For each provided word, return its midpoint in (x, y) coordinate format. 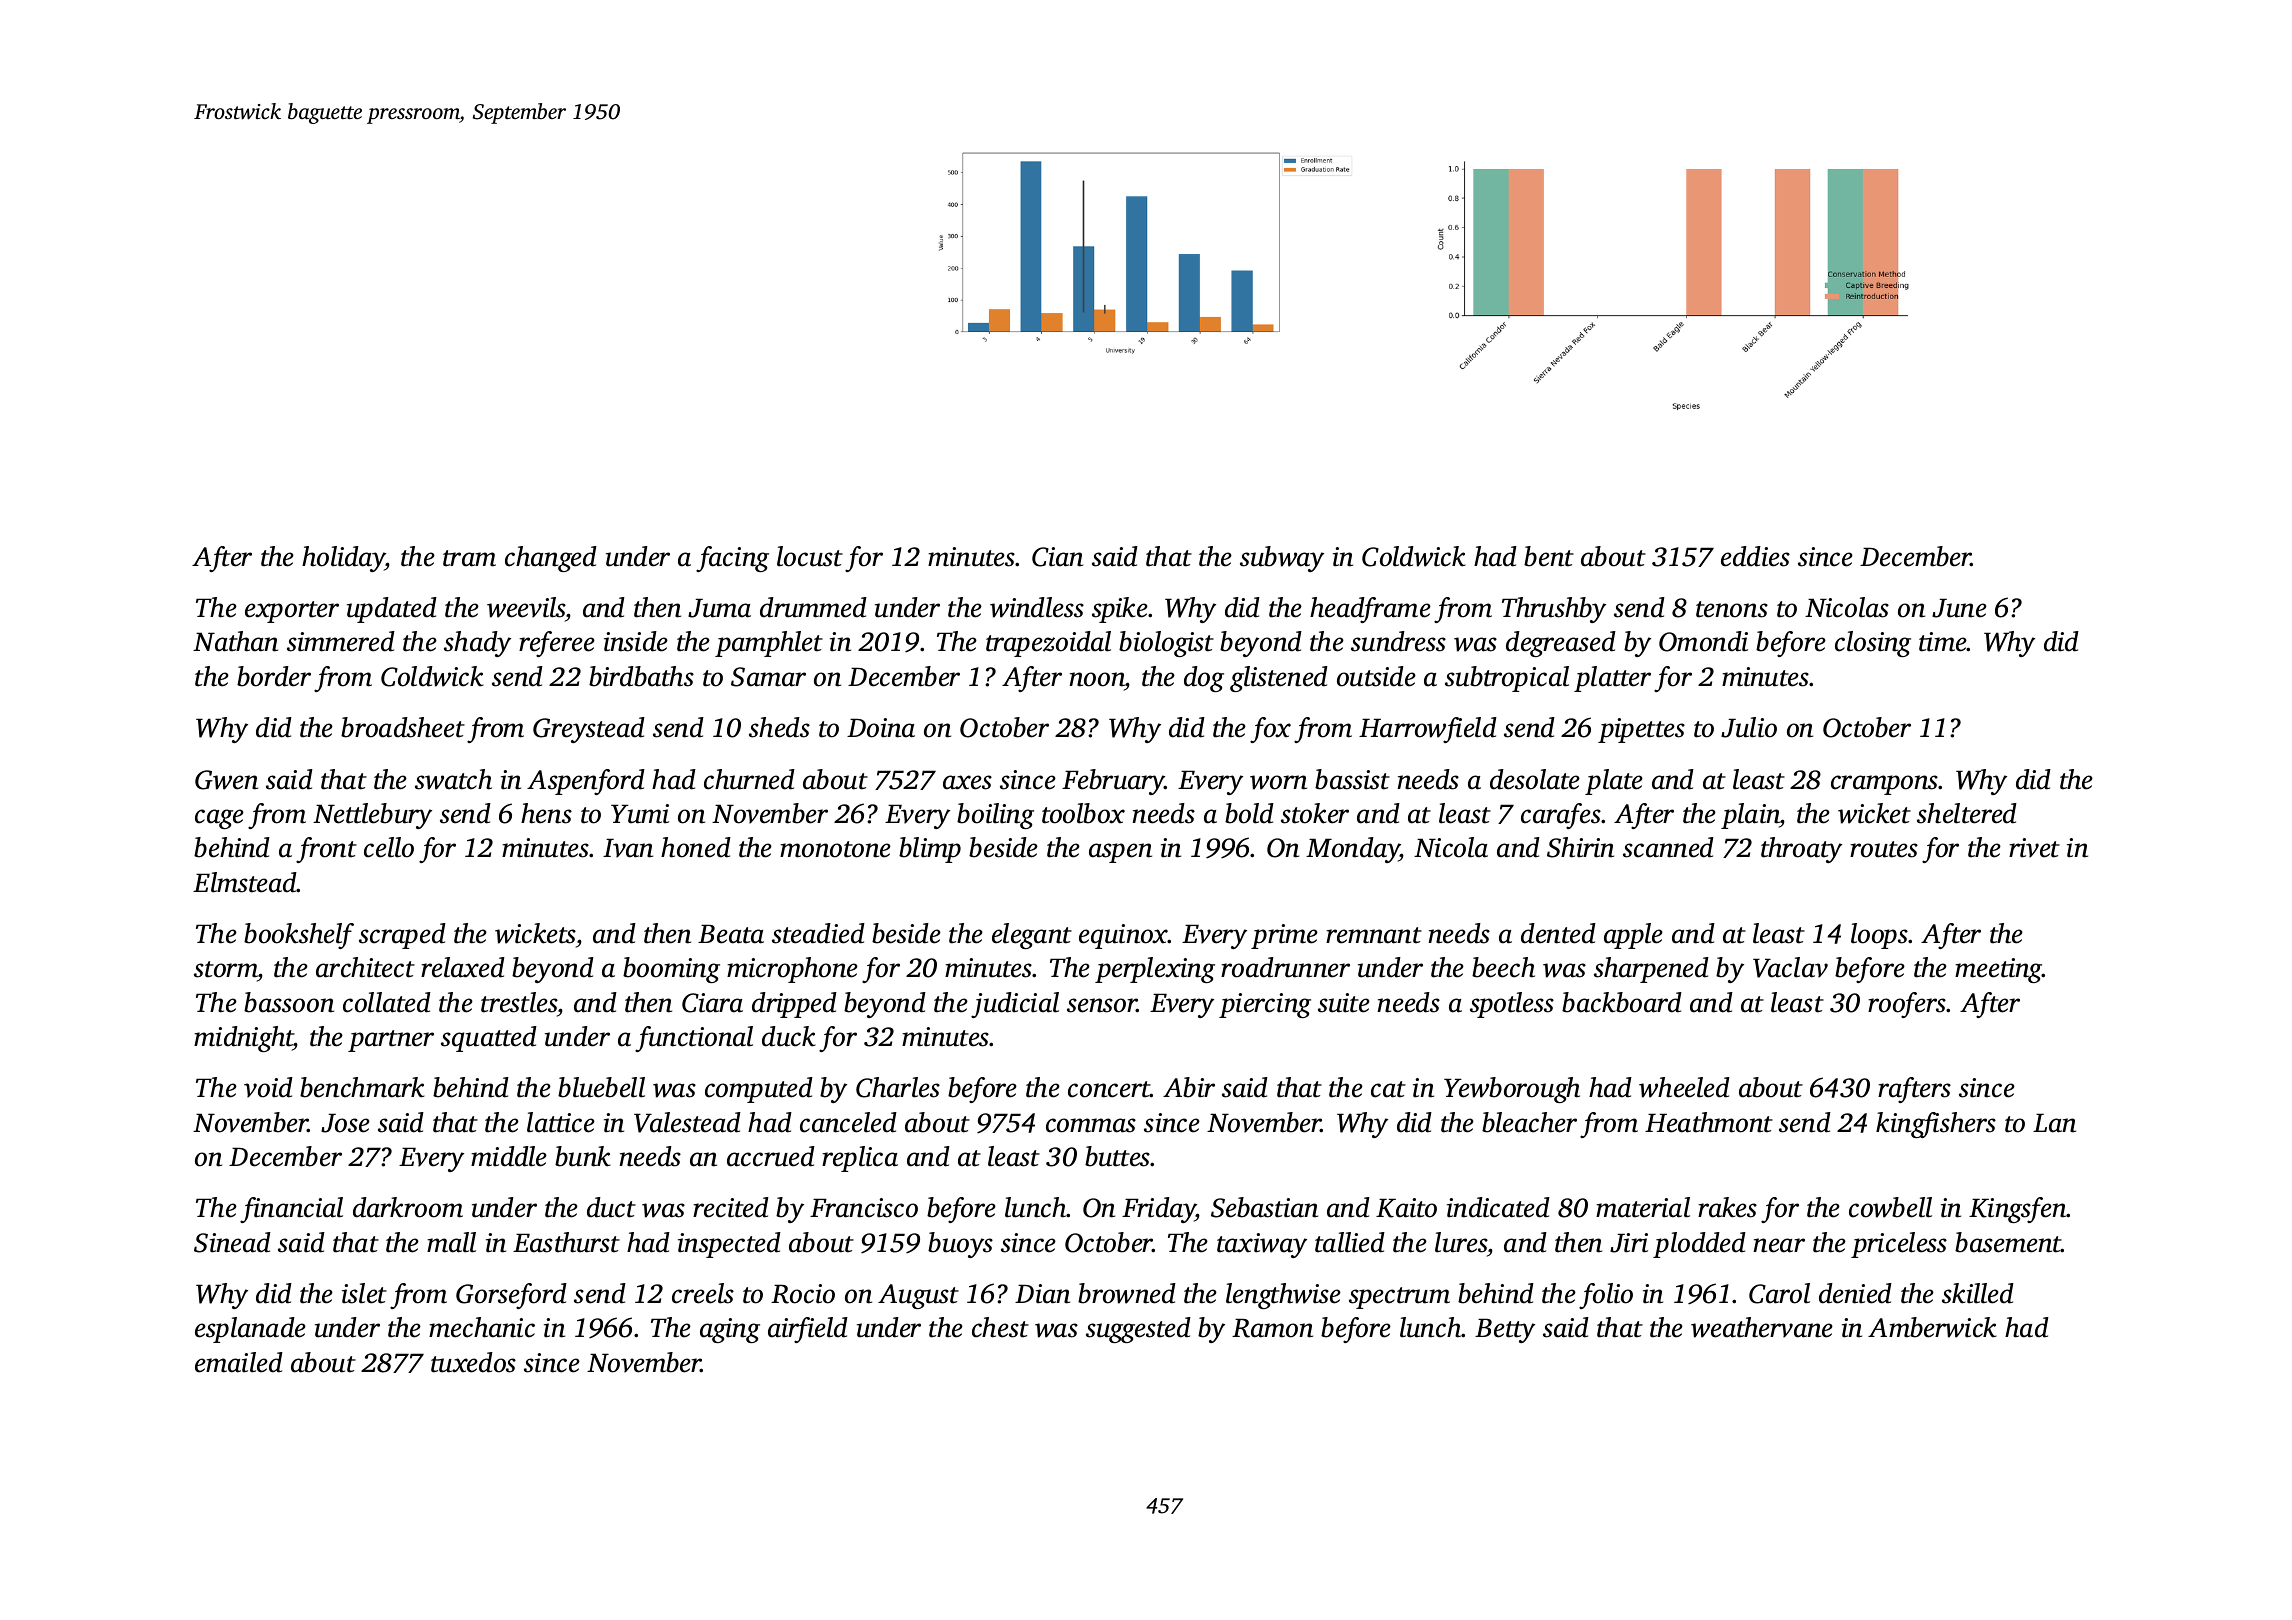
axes (967, 782)
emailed (239, 1362)
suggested (1138, 1330)
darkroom (408, 1207)
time (1943, 642)
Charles (898, 1087)
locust (810, 556)
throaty (1801, 850)
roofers (1907, 1005)
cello (389, 847)
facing (732, 559)
